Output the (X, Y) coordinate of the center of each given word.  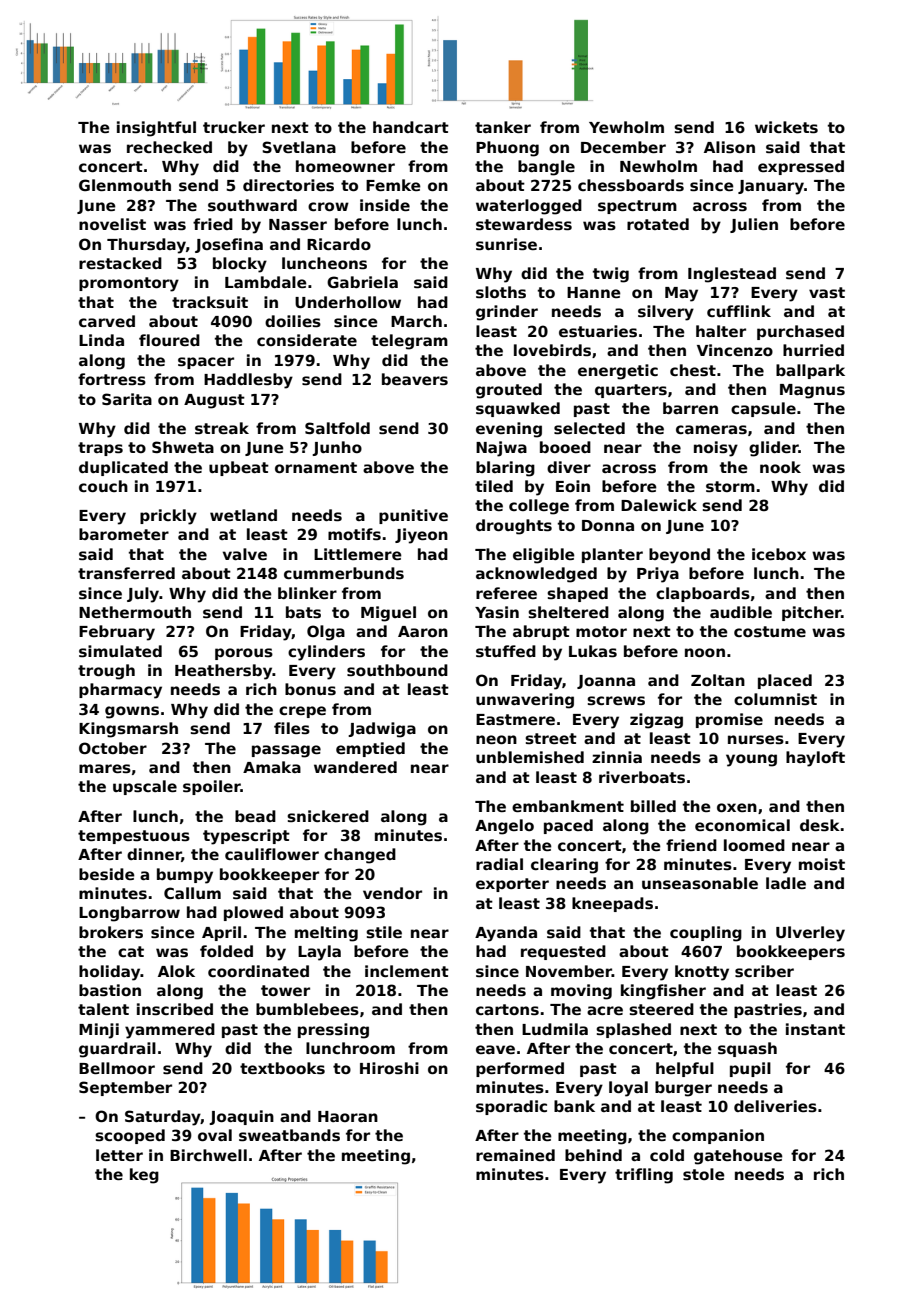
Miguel (388, 614)
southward (252, 205)
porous (244, 654)
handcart (411, 127)
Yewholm (626, 127)
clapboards (703, 594)
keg (144, 1176)
